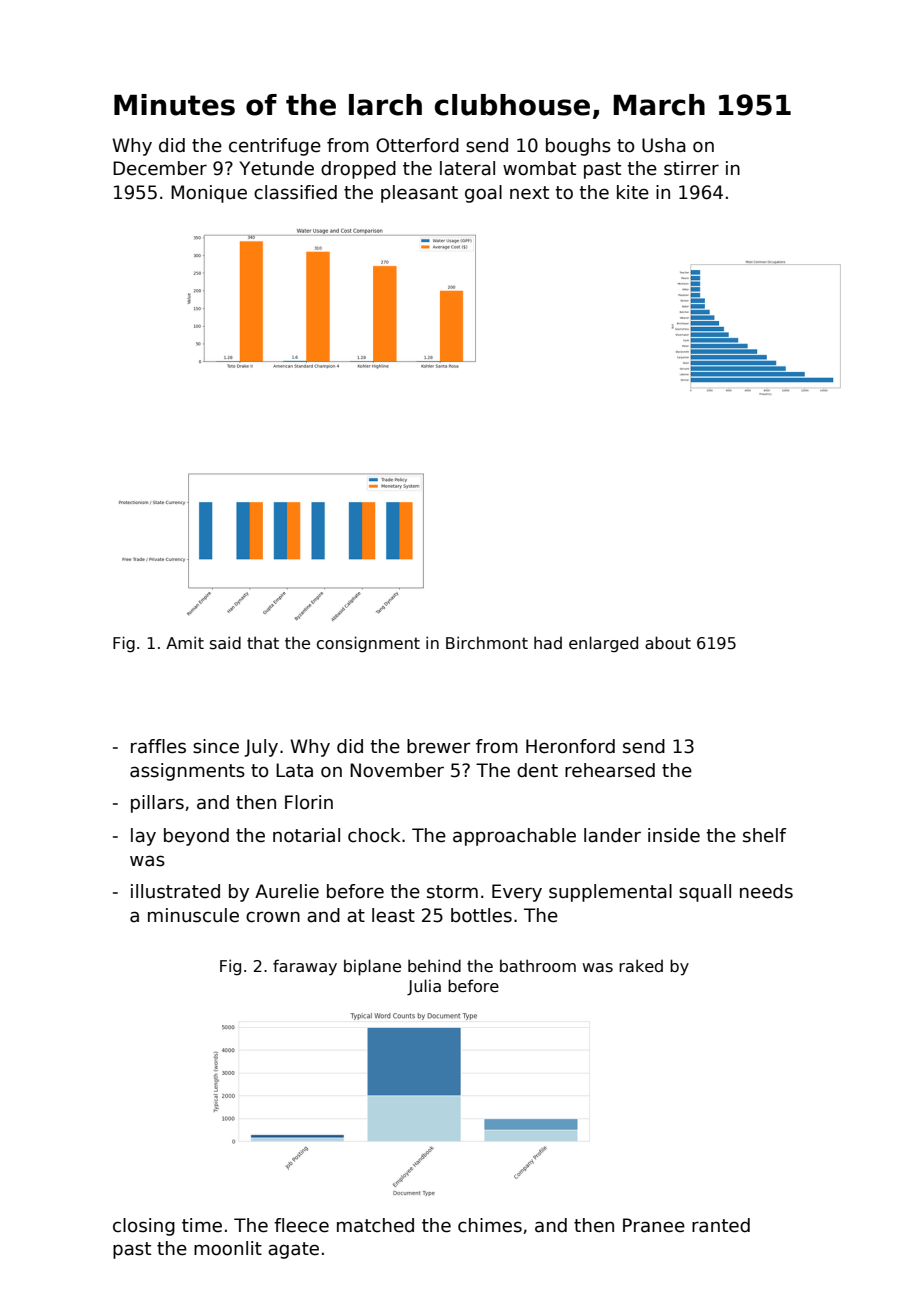  What do you see at coordinates (275, 147) in the page?
I see `centrifuge` at bounding box center [275, 147].
